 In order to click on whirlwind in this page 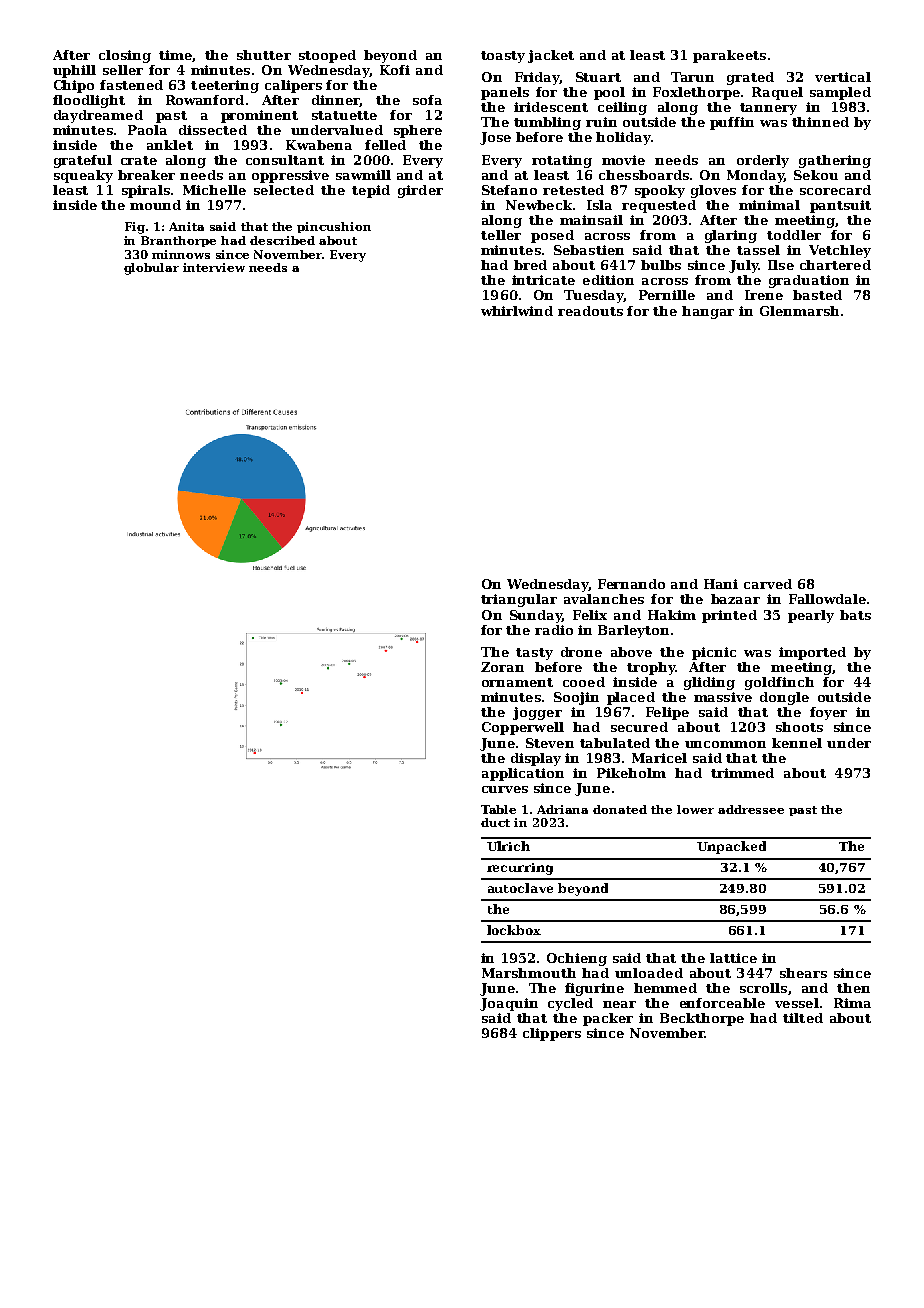, I will do `click(517, 311)`.
